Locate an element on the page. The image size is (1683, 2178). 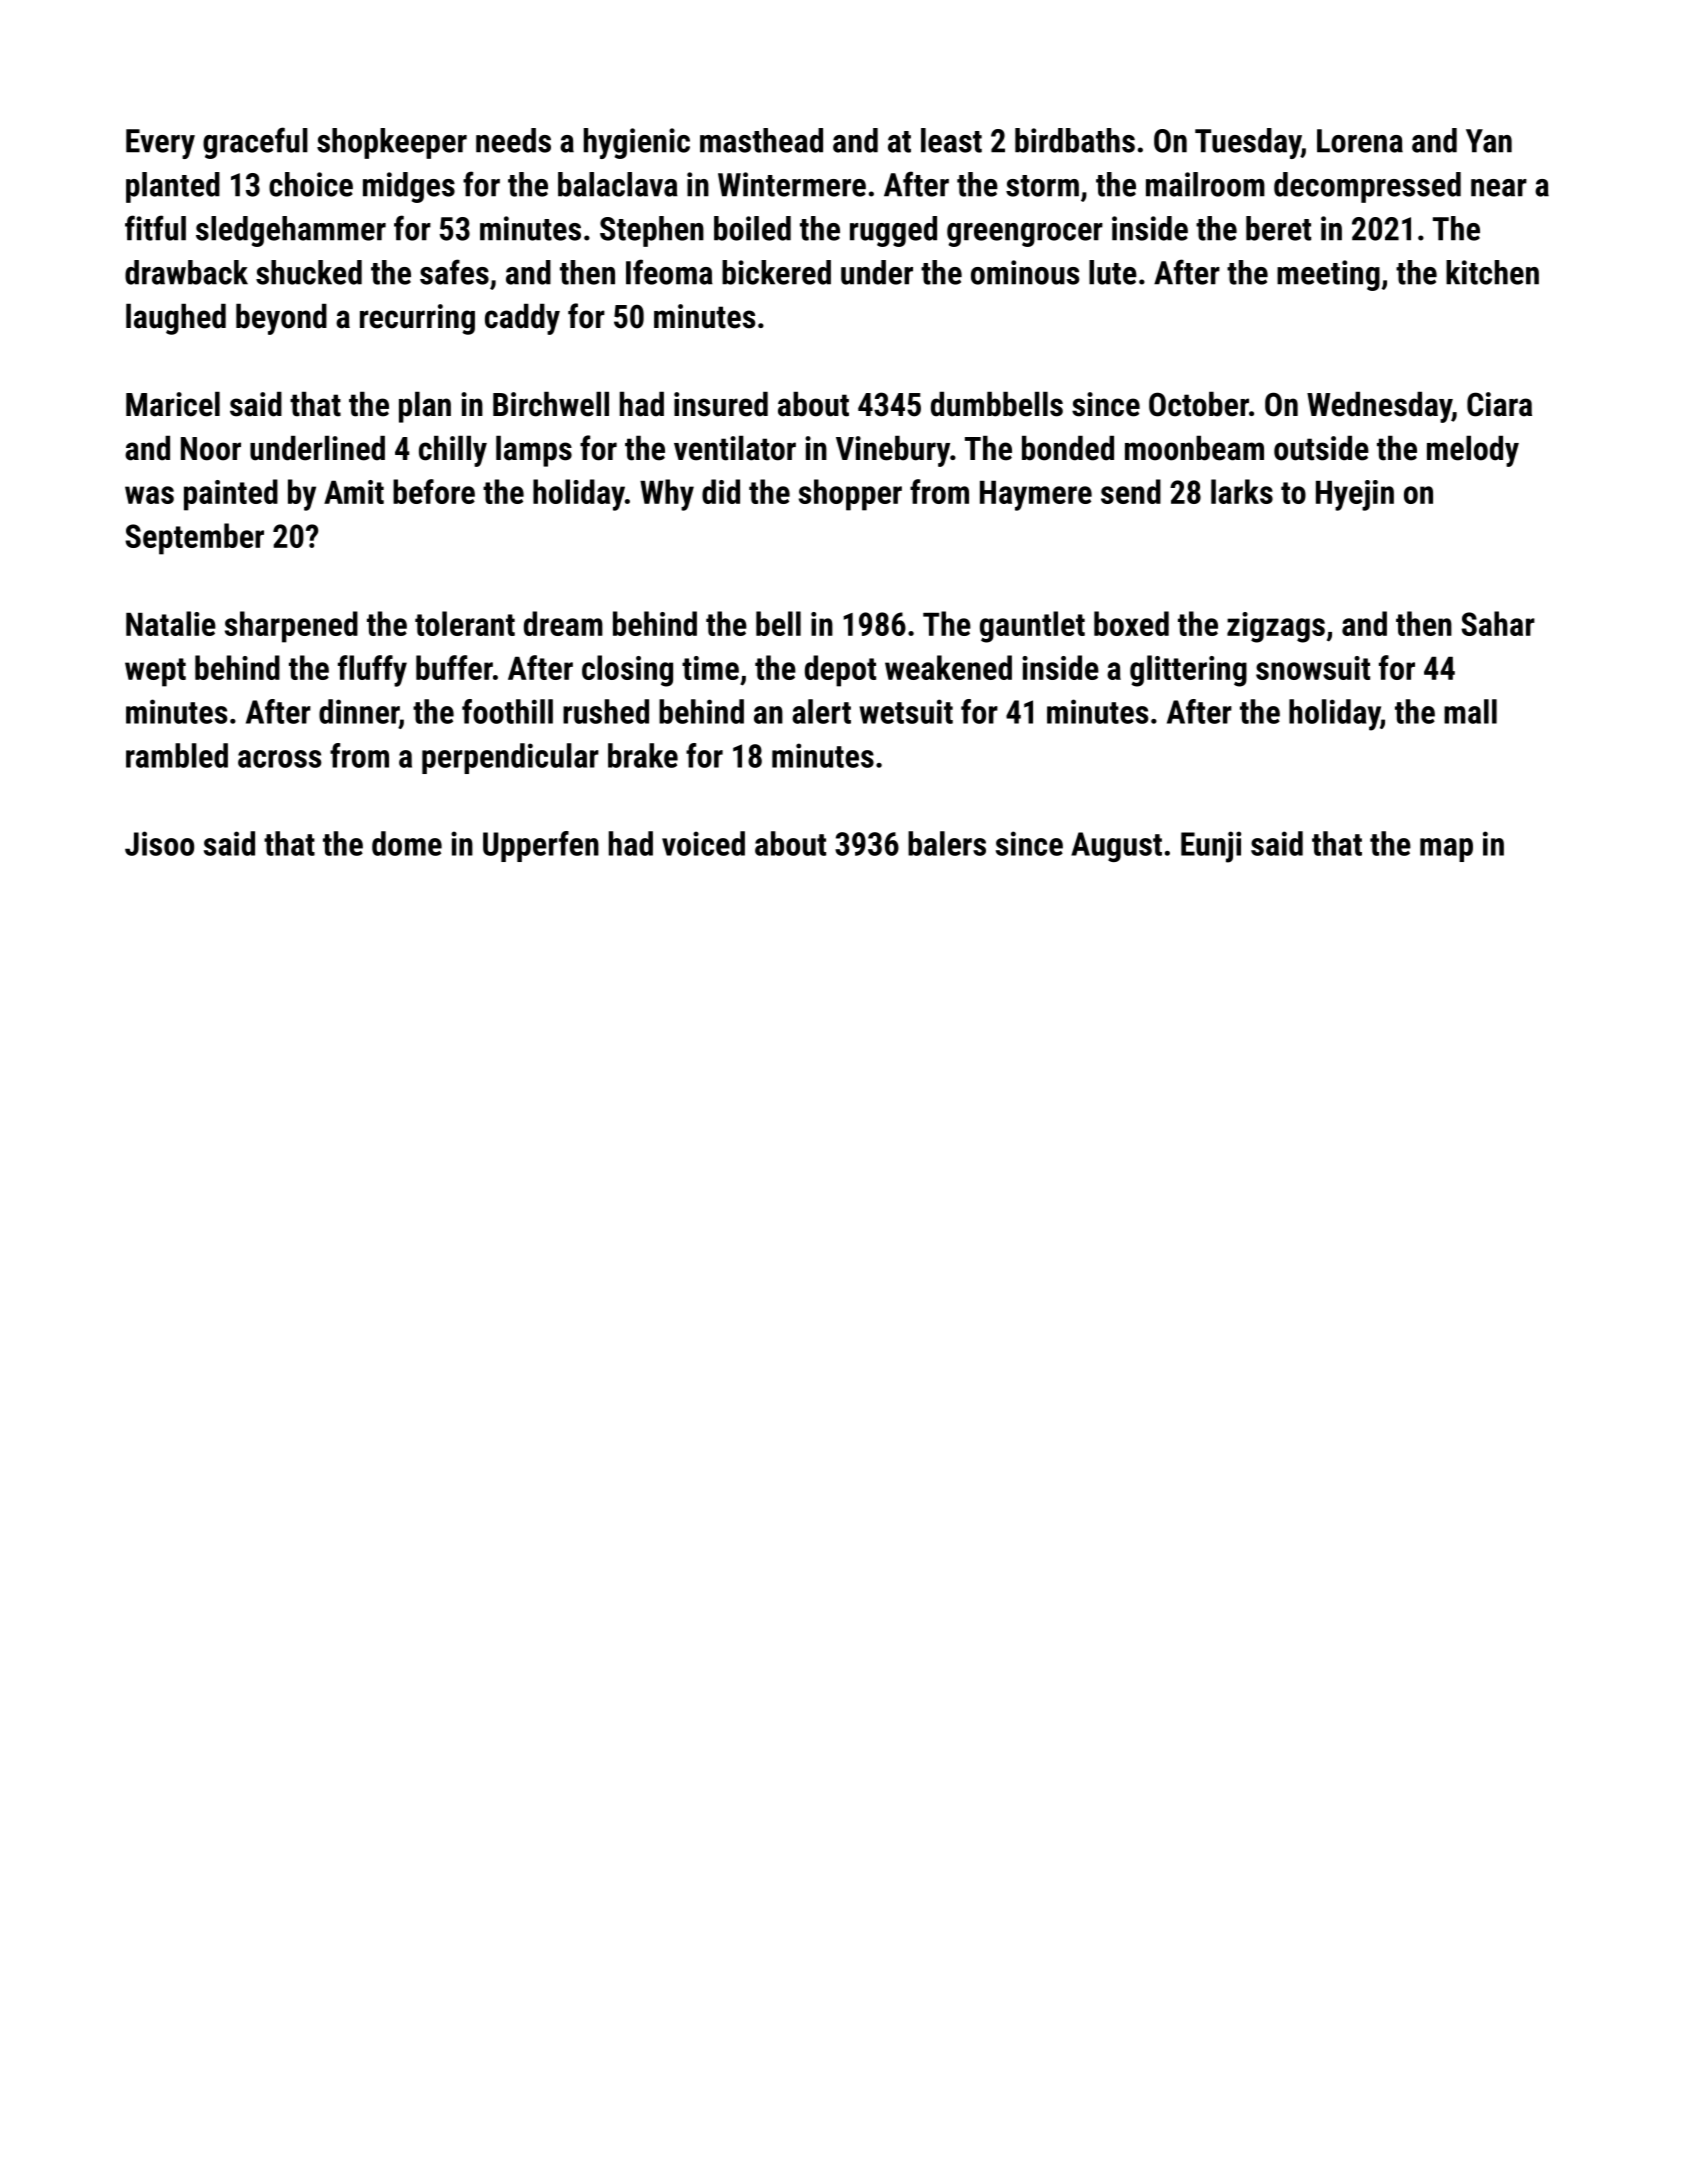
insured is located at coordinates (721, 404).
